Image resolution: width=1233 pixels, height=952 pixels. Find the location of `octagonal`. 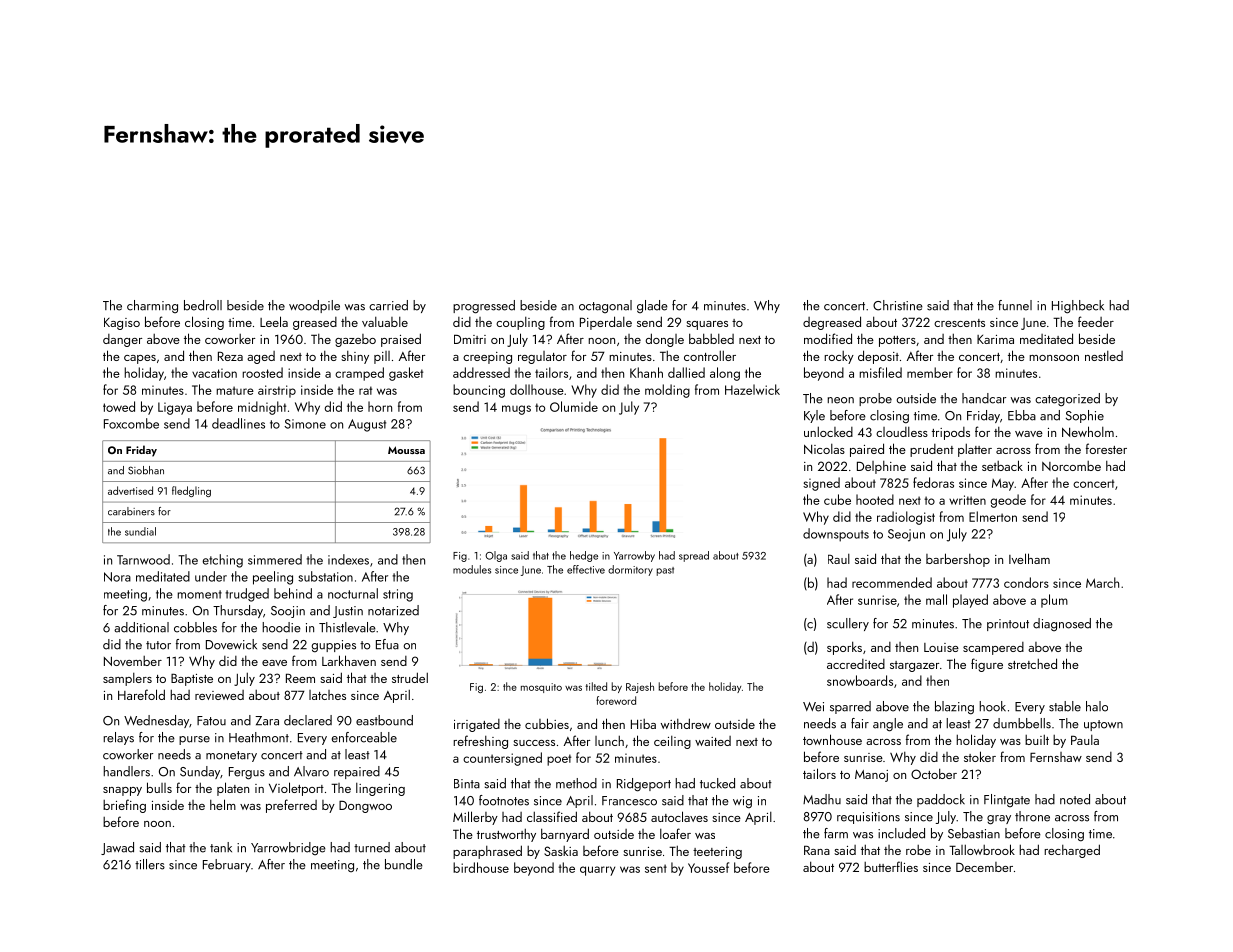

octagonal is located at coordinates (605, 306).
